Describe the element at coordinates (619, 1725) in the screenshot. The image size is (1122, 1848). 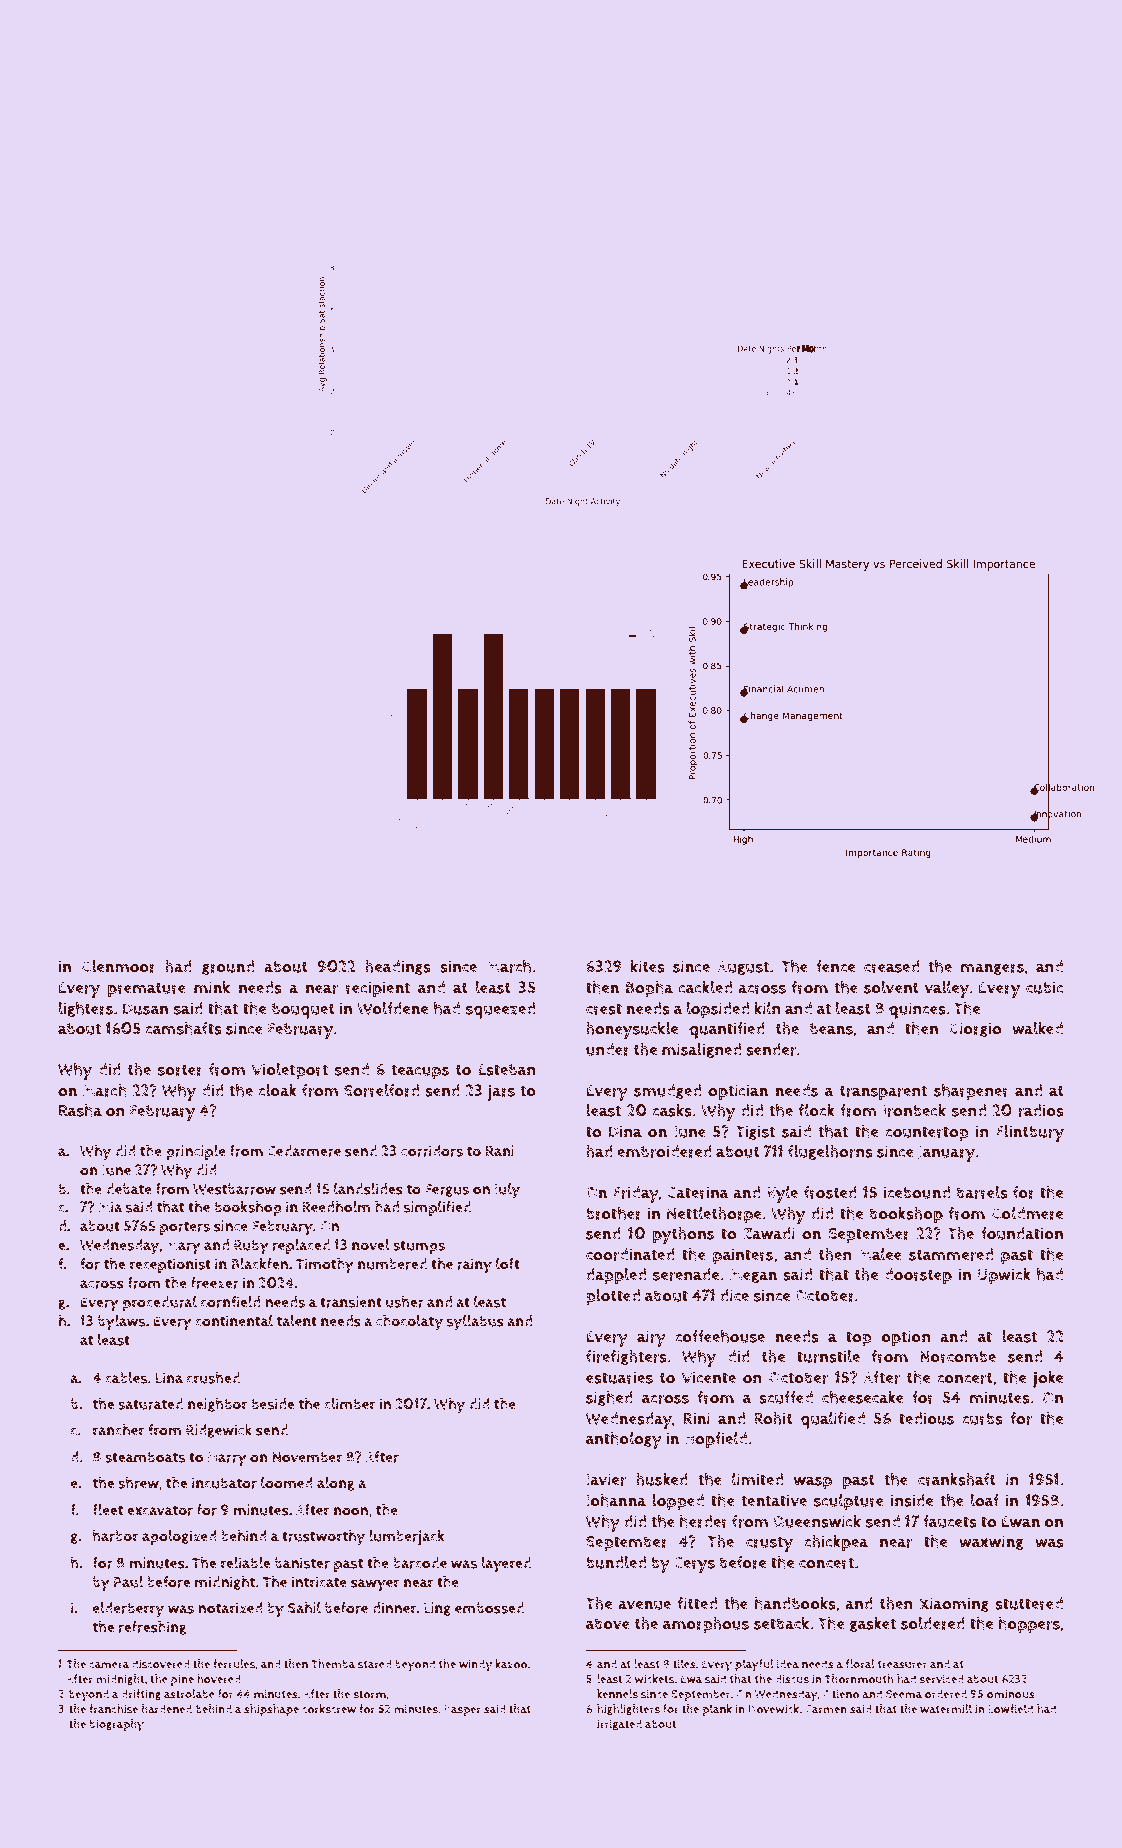
I see `irrigated` at that location.
